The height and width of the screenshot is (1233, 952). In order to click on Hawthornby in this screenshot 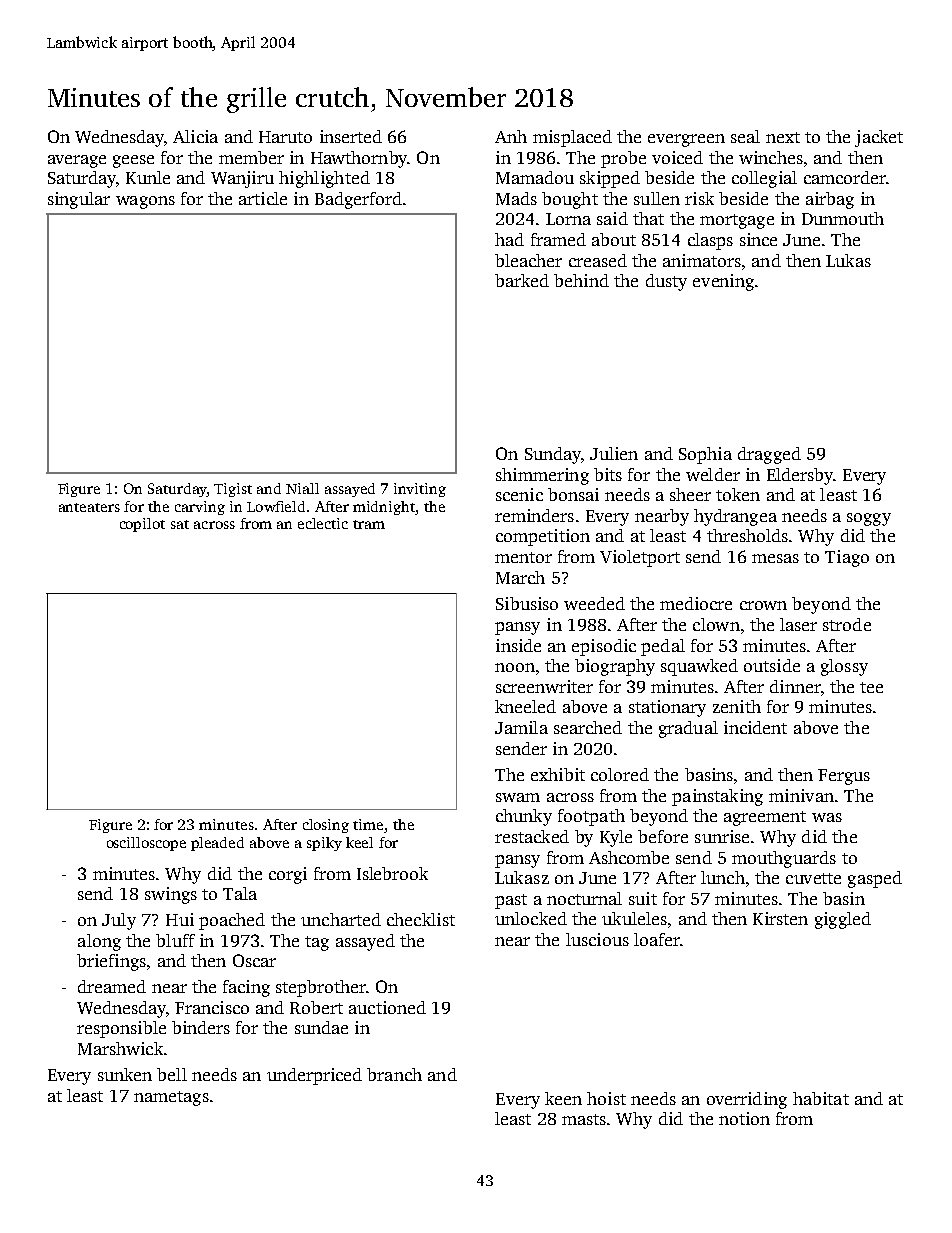, I will do `click(359, 159)`.
